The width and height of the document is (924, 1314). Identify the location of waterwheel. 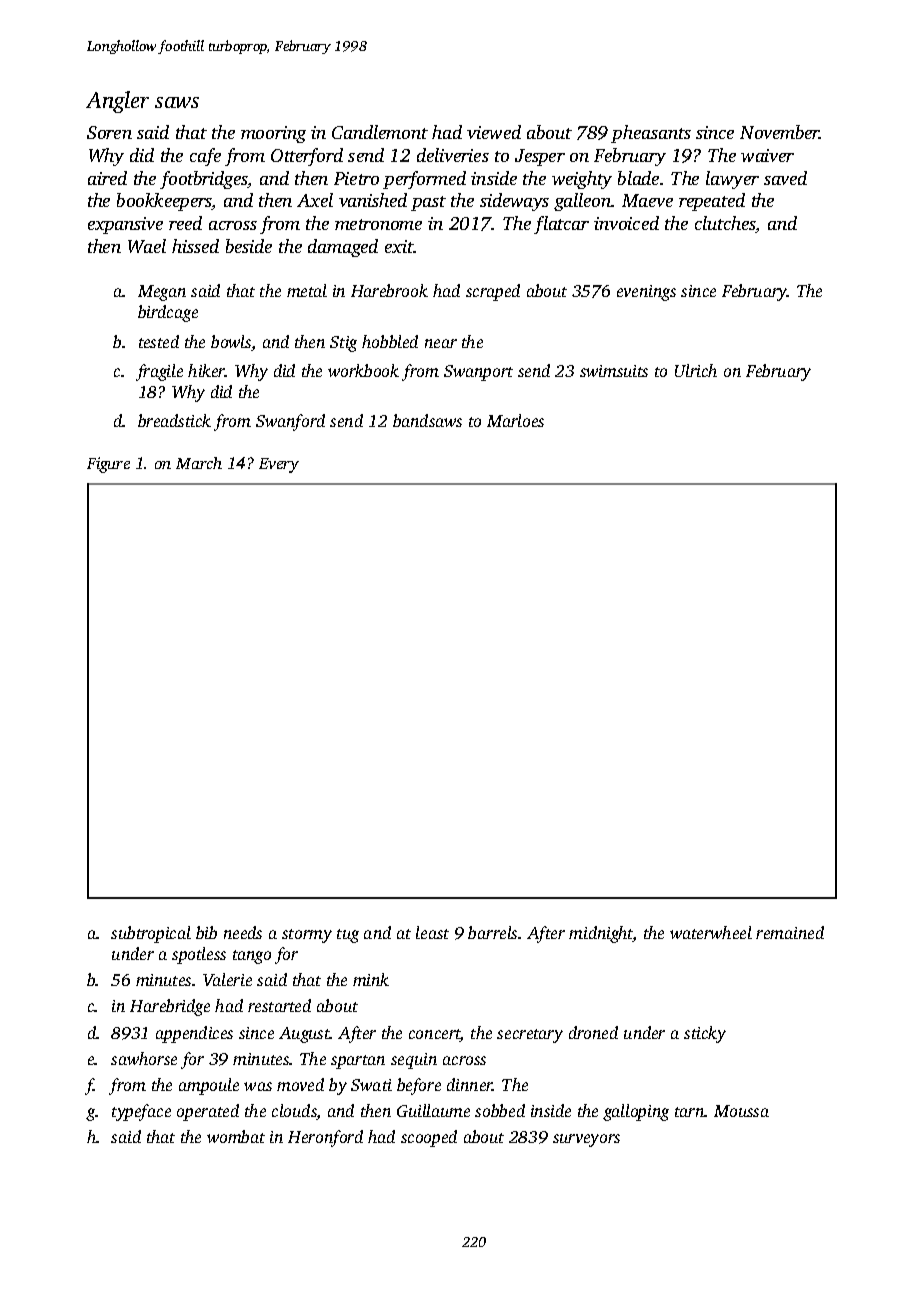
(711, 932).
